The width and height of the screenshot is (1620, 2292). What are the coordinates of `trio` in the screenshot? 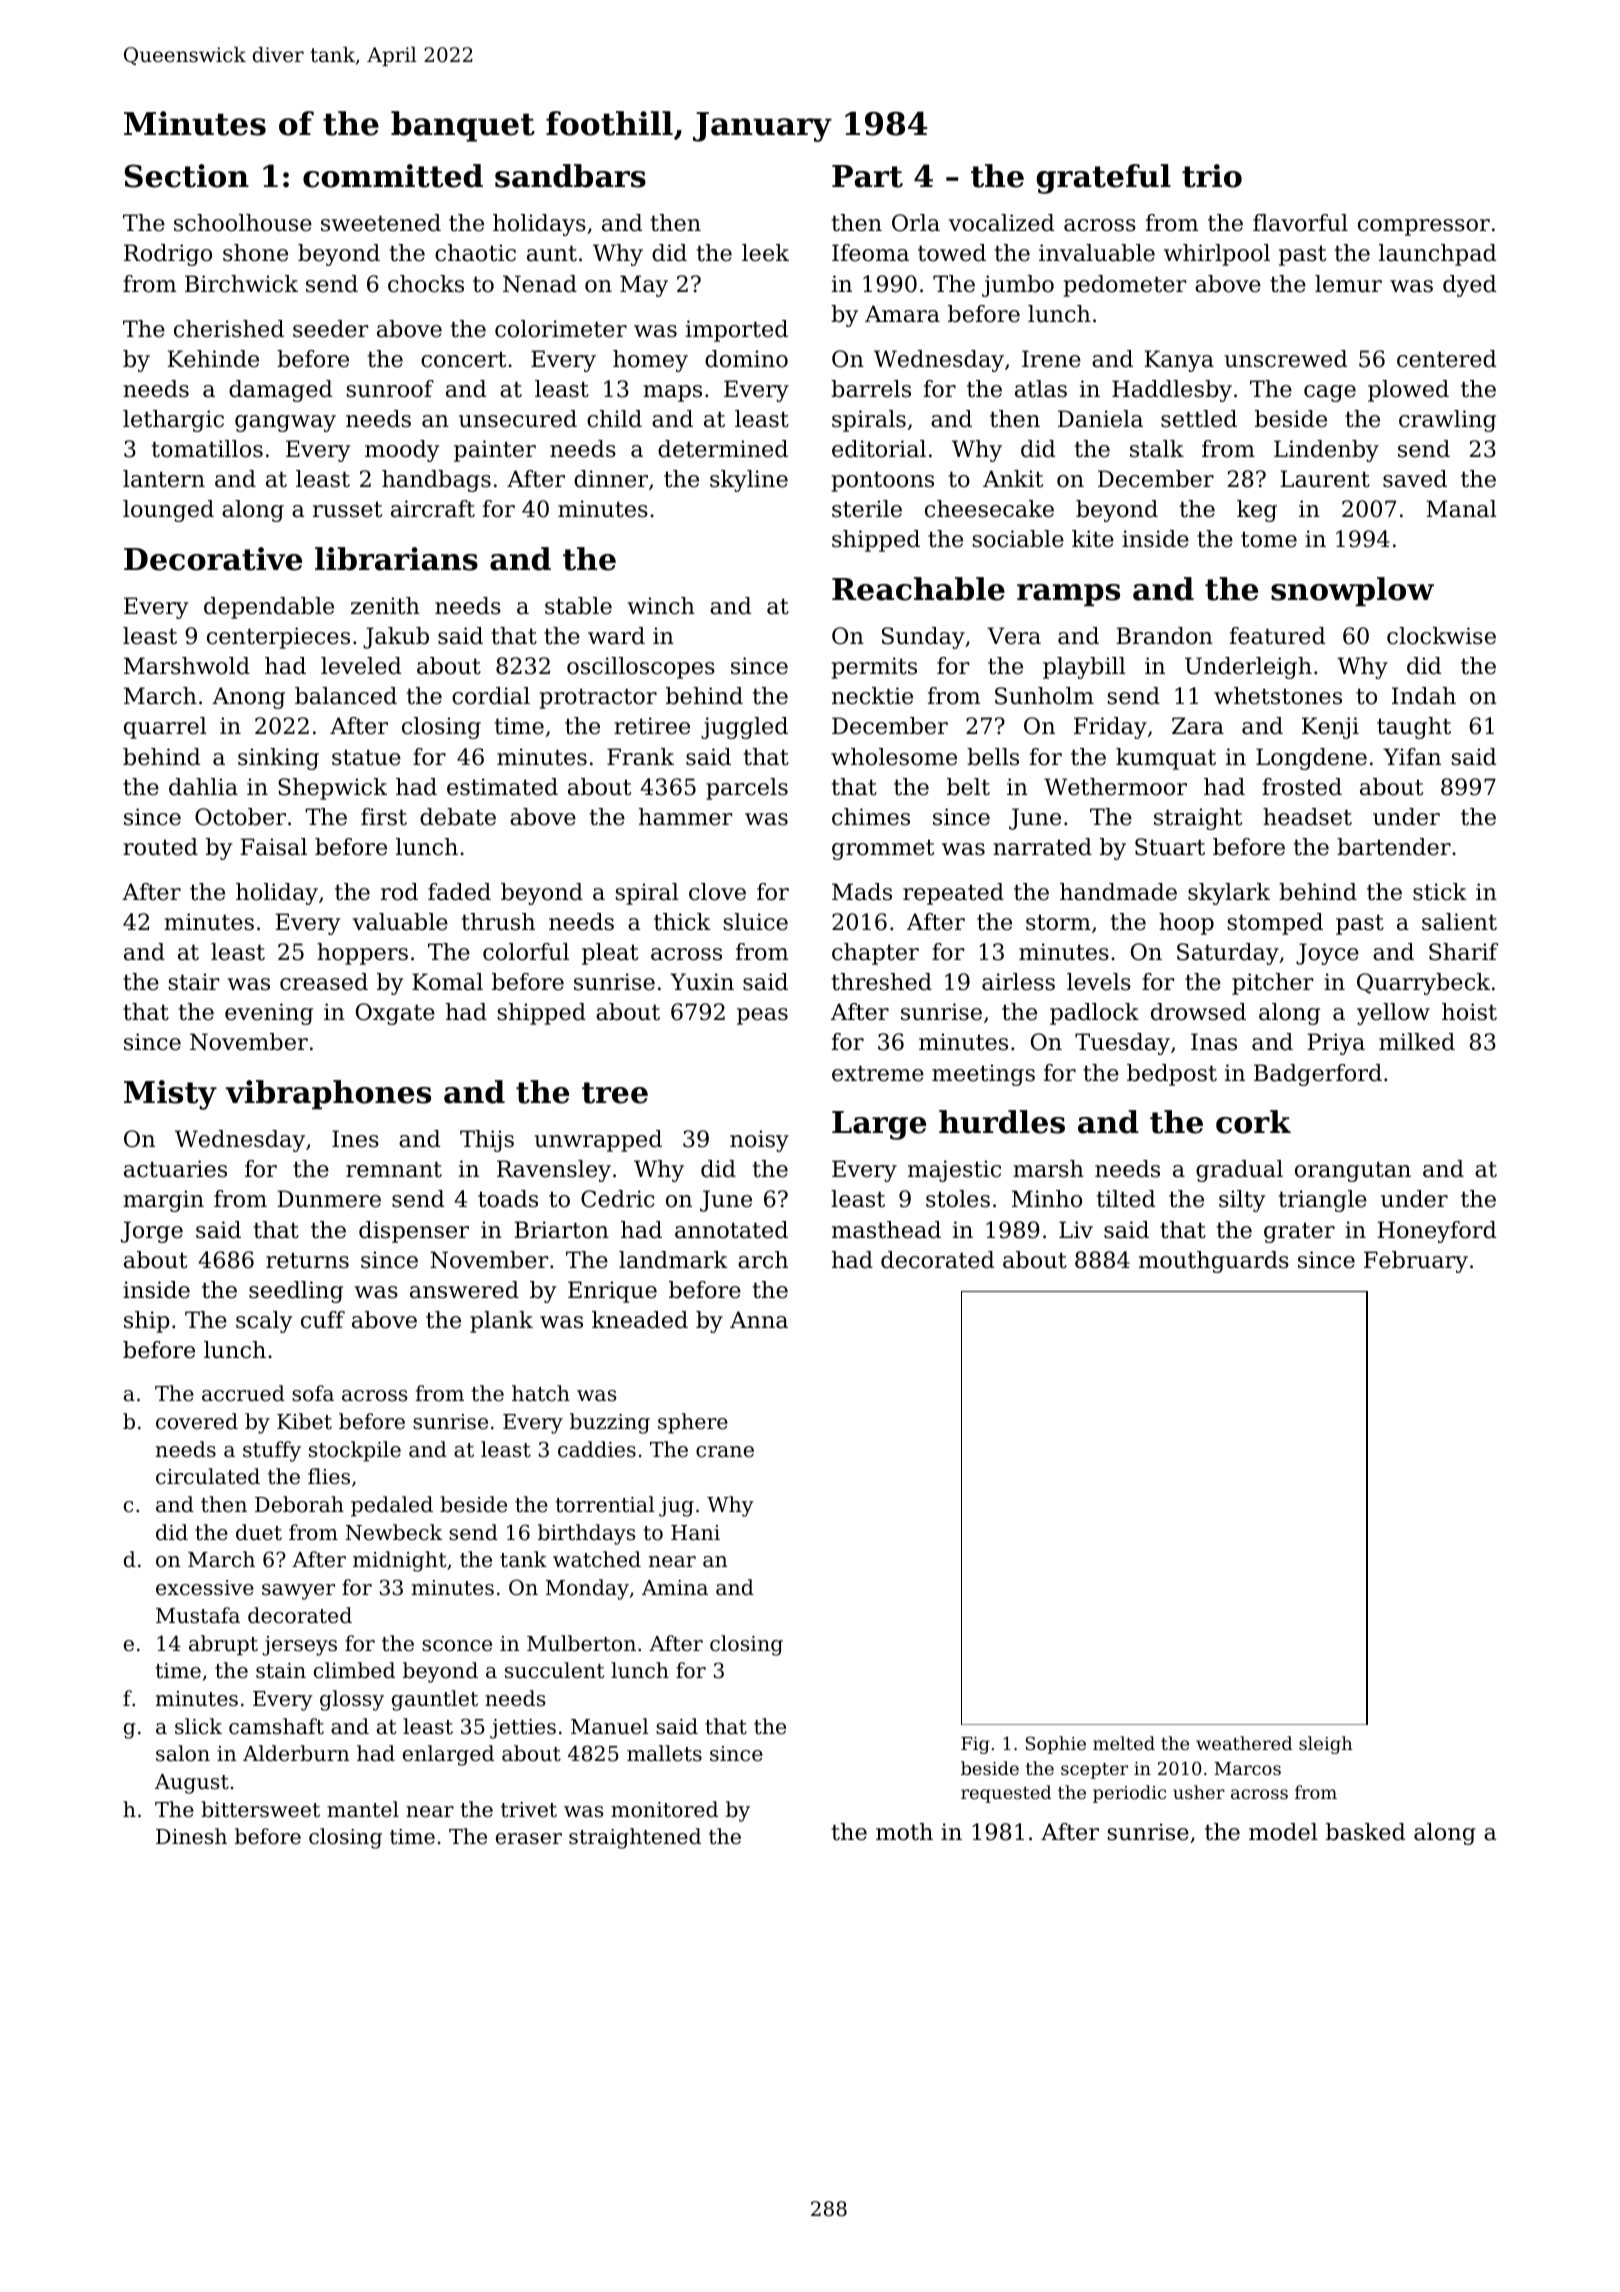 It's located at (1212, 176).
